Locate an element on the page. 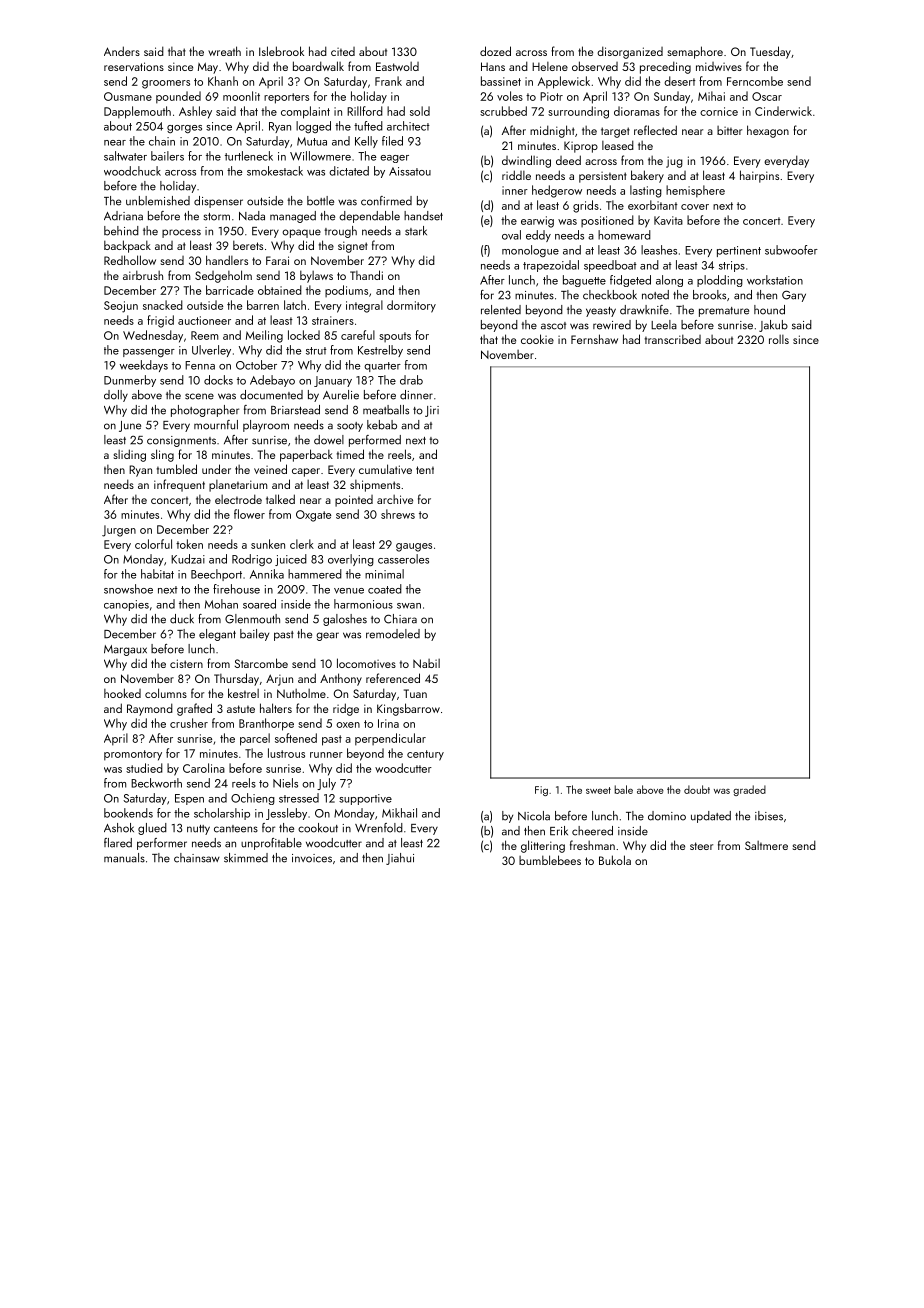 The image size is (924, 1308). dozed is located at coordinates (495, 51).
